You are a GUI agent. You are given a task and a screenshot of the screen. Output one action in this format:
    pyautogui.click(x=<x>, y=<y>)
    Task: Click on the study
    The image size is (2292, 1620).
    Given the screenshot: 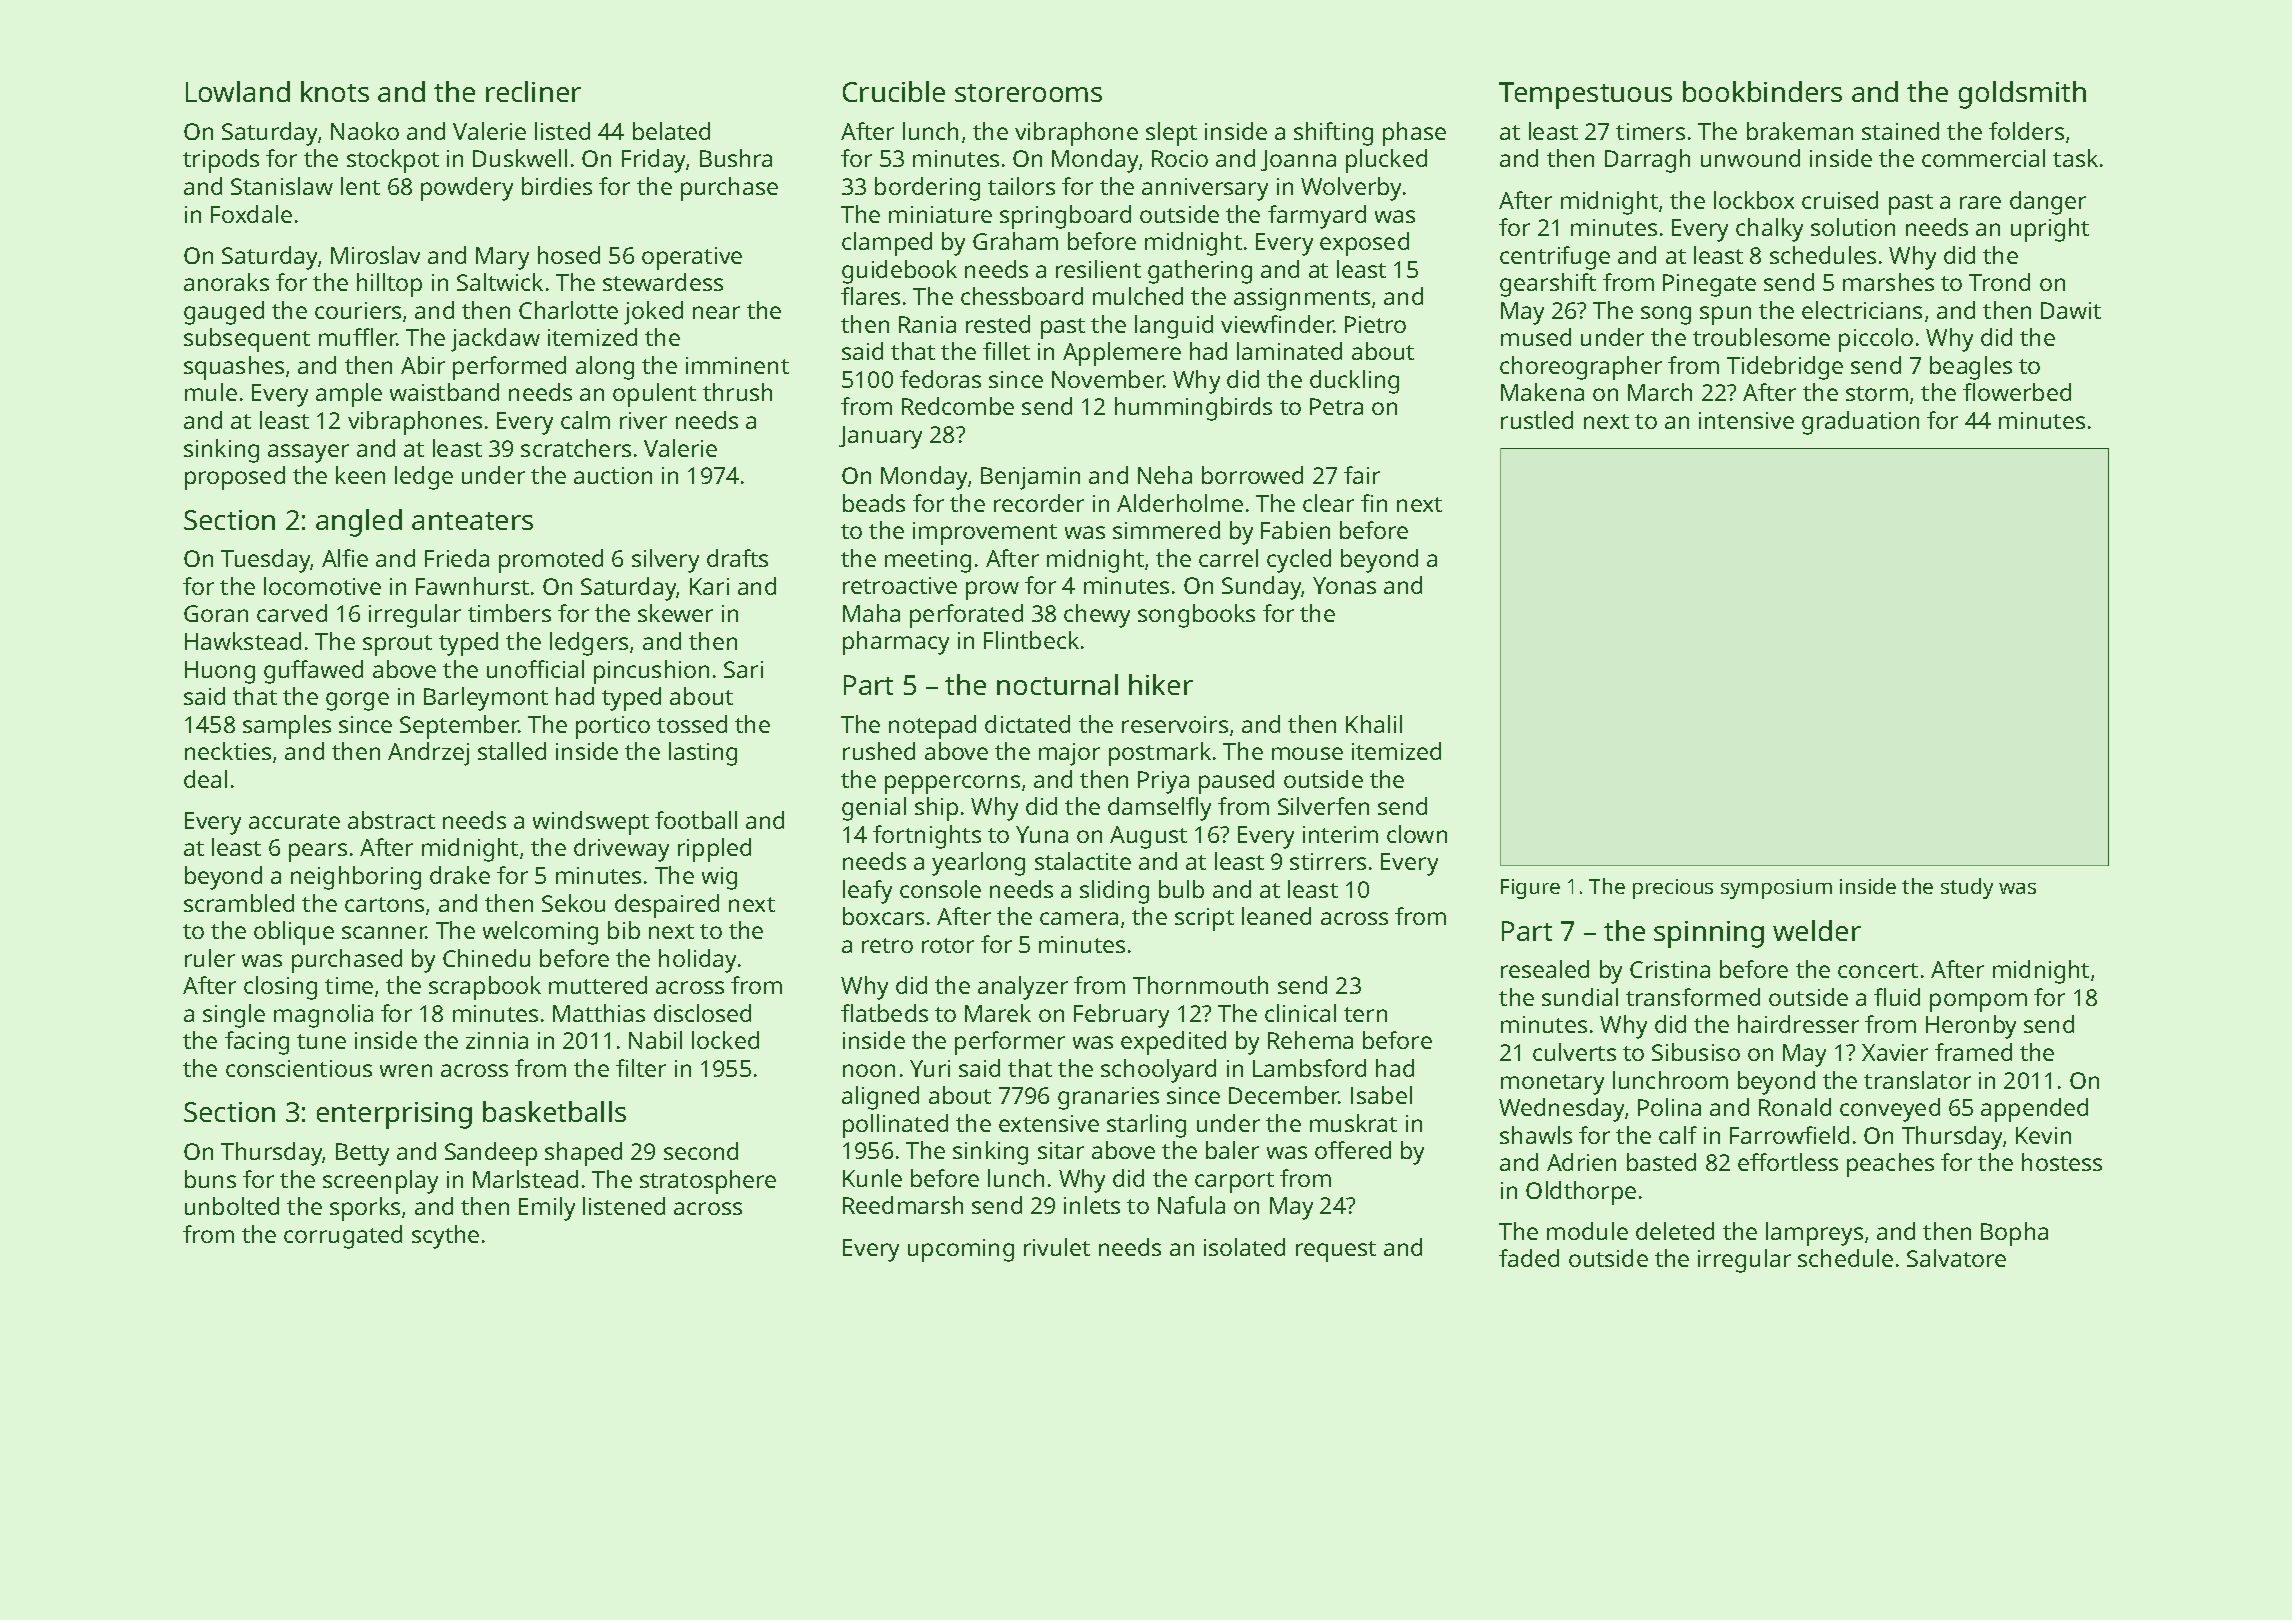 What is the action you would take?
    pyautogui.click(x=1967, y=888)
